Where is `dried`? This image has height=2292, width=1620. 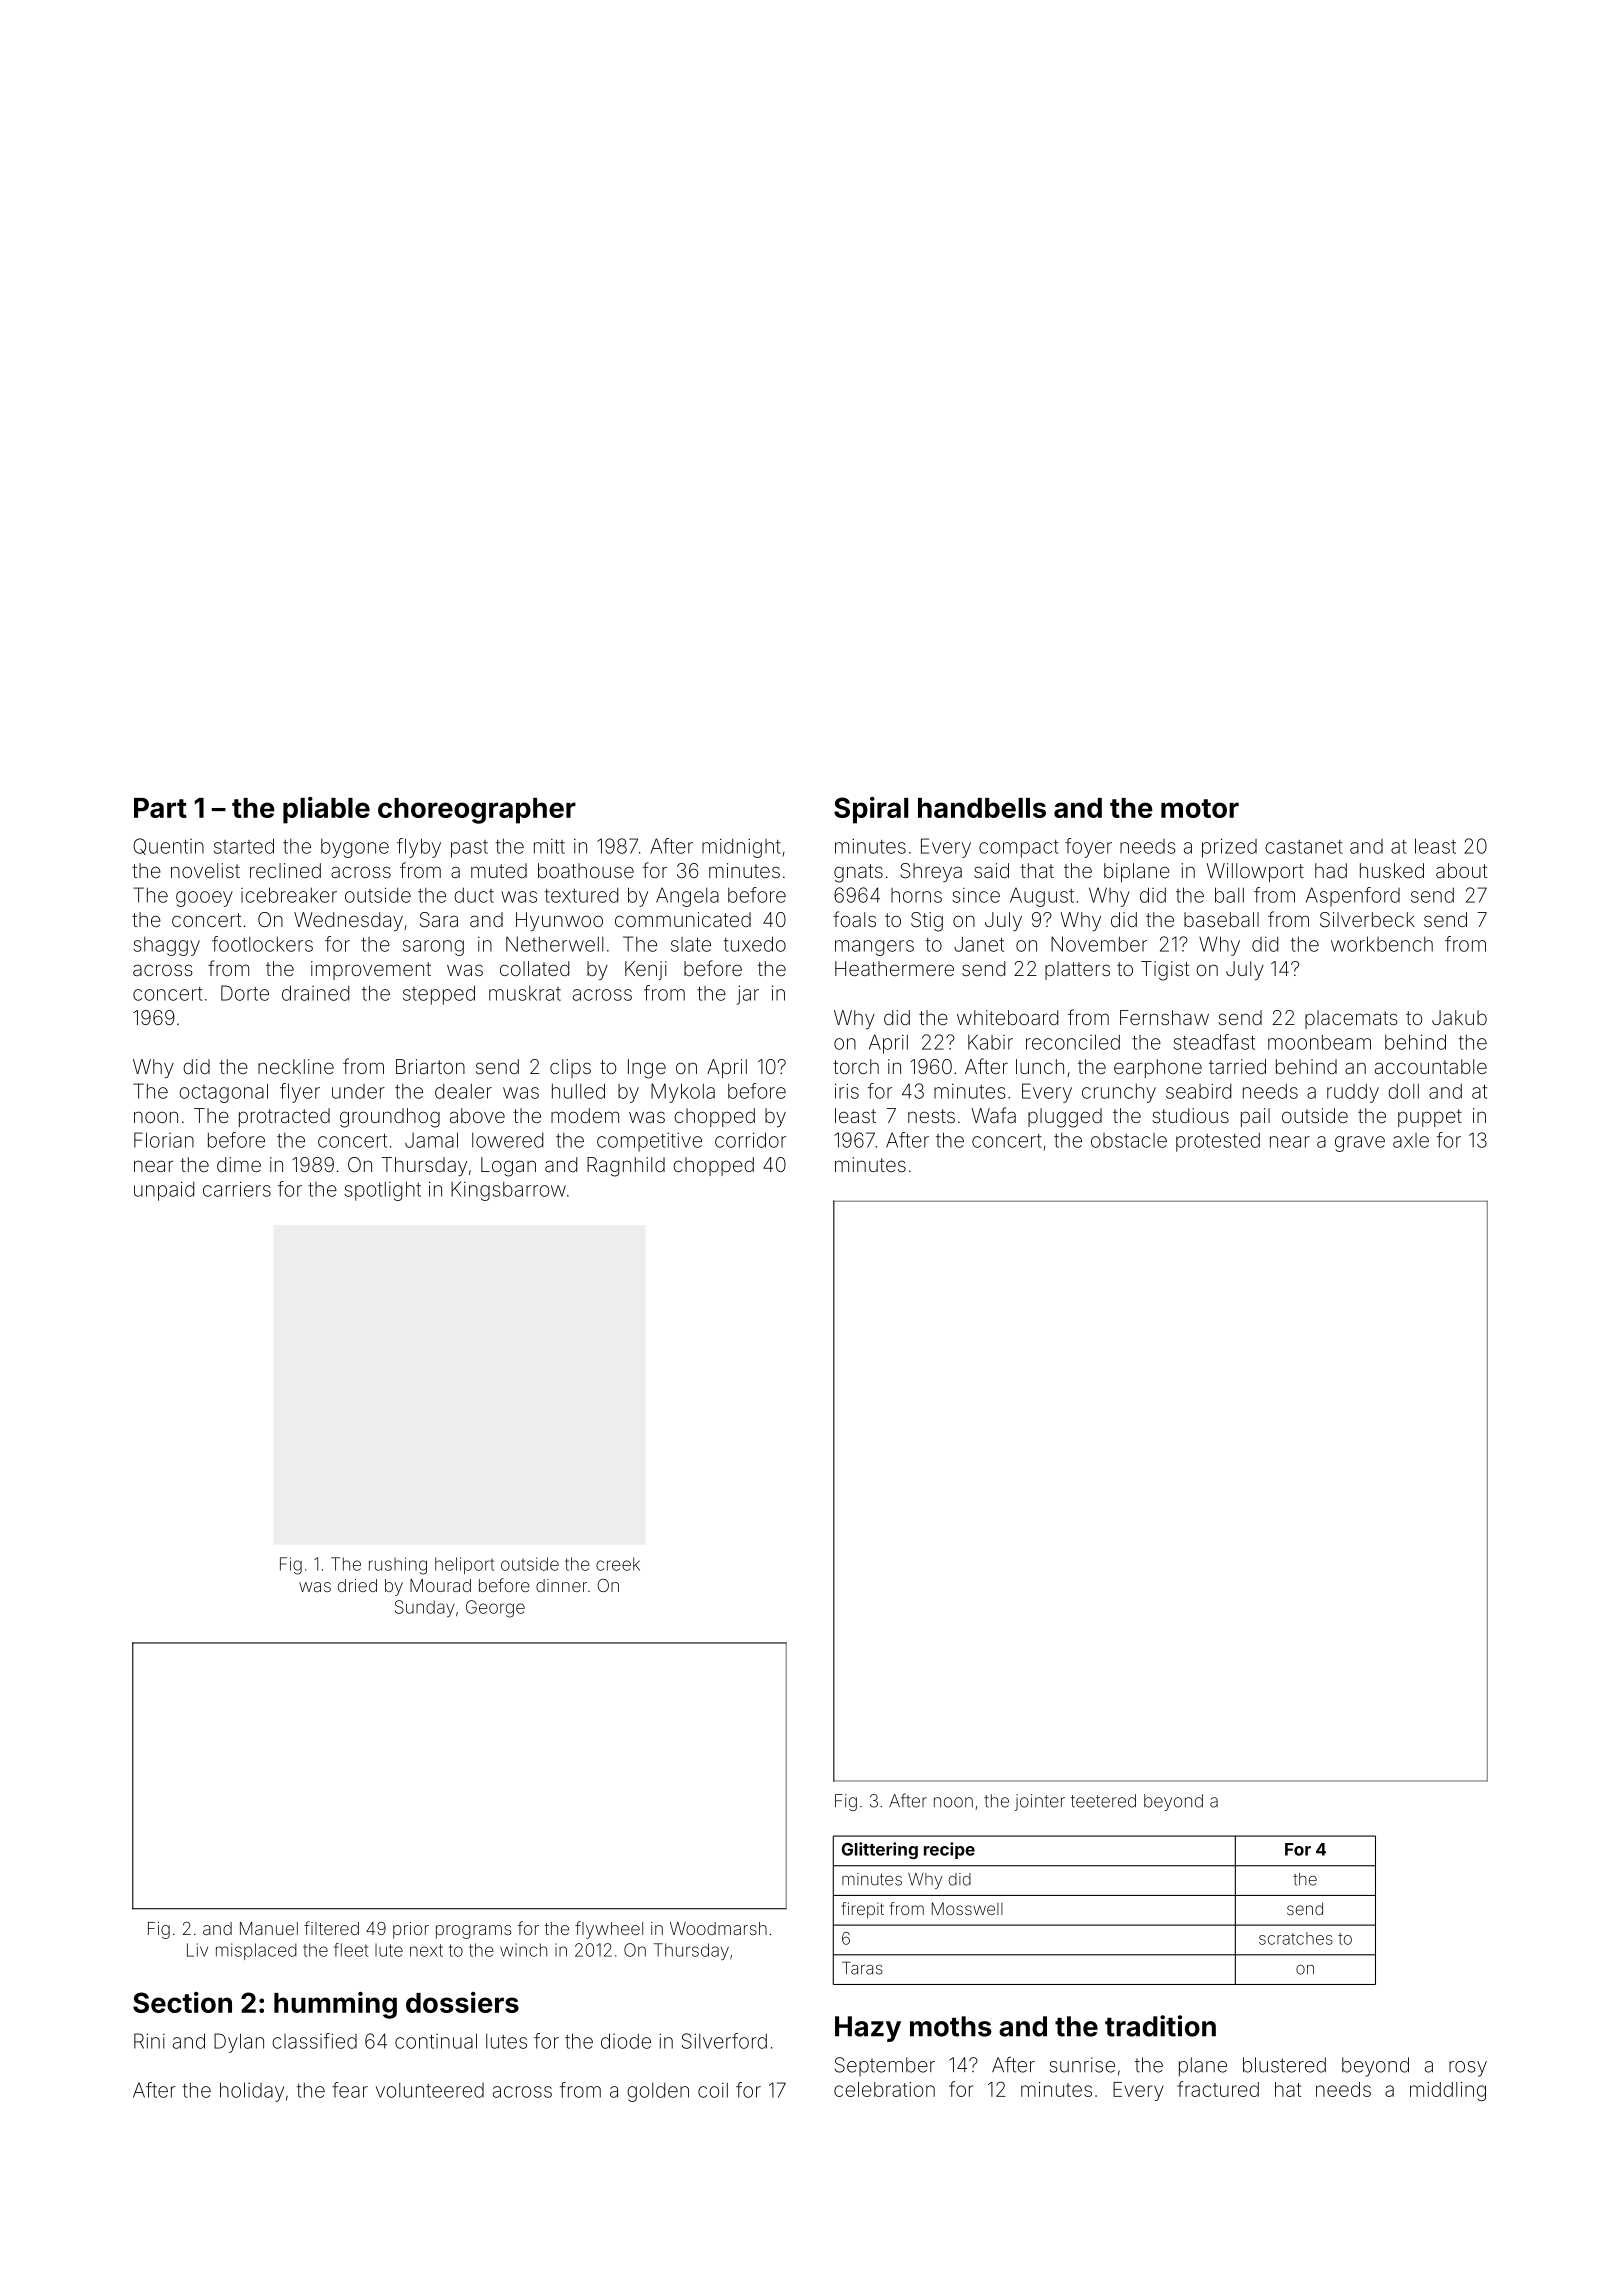 dried is located at coordinates (357, 1585).
